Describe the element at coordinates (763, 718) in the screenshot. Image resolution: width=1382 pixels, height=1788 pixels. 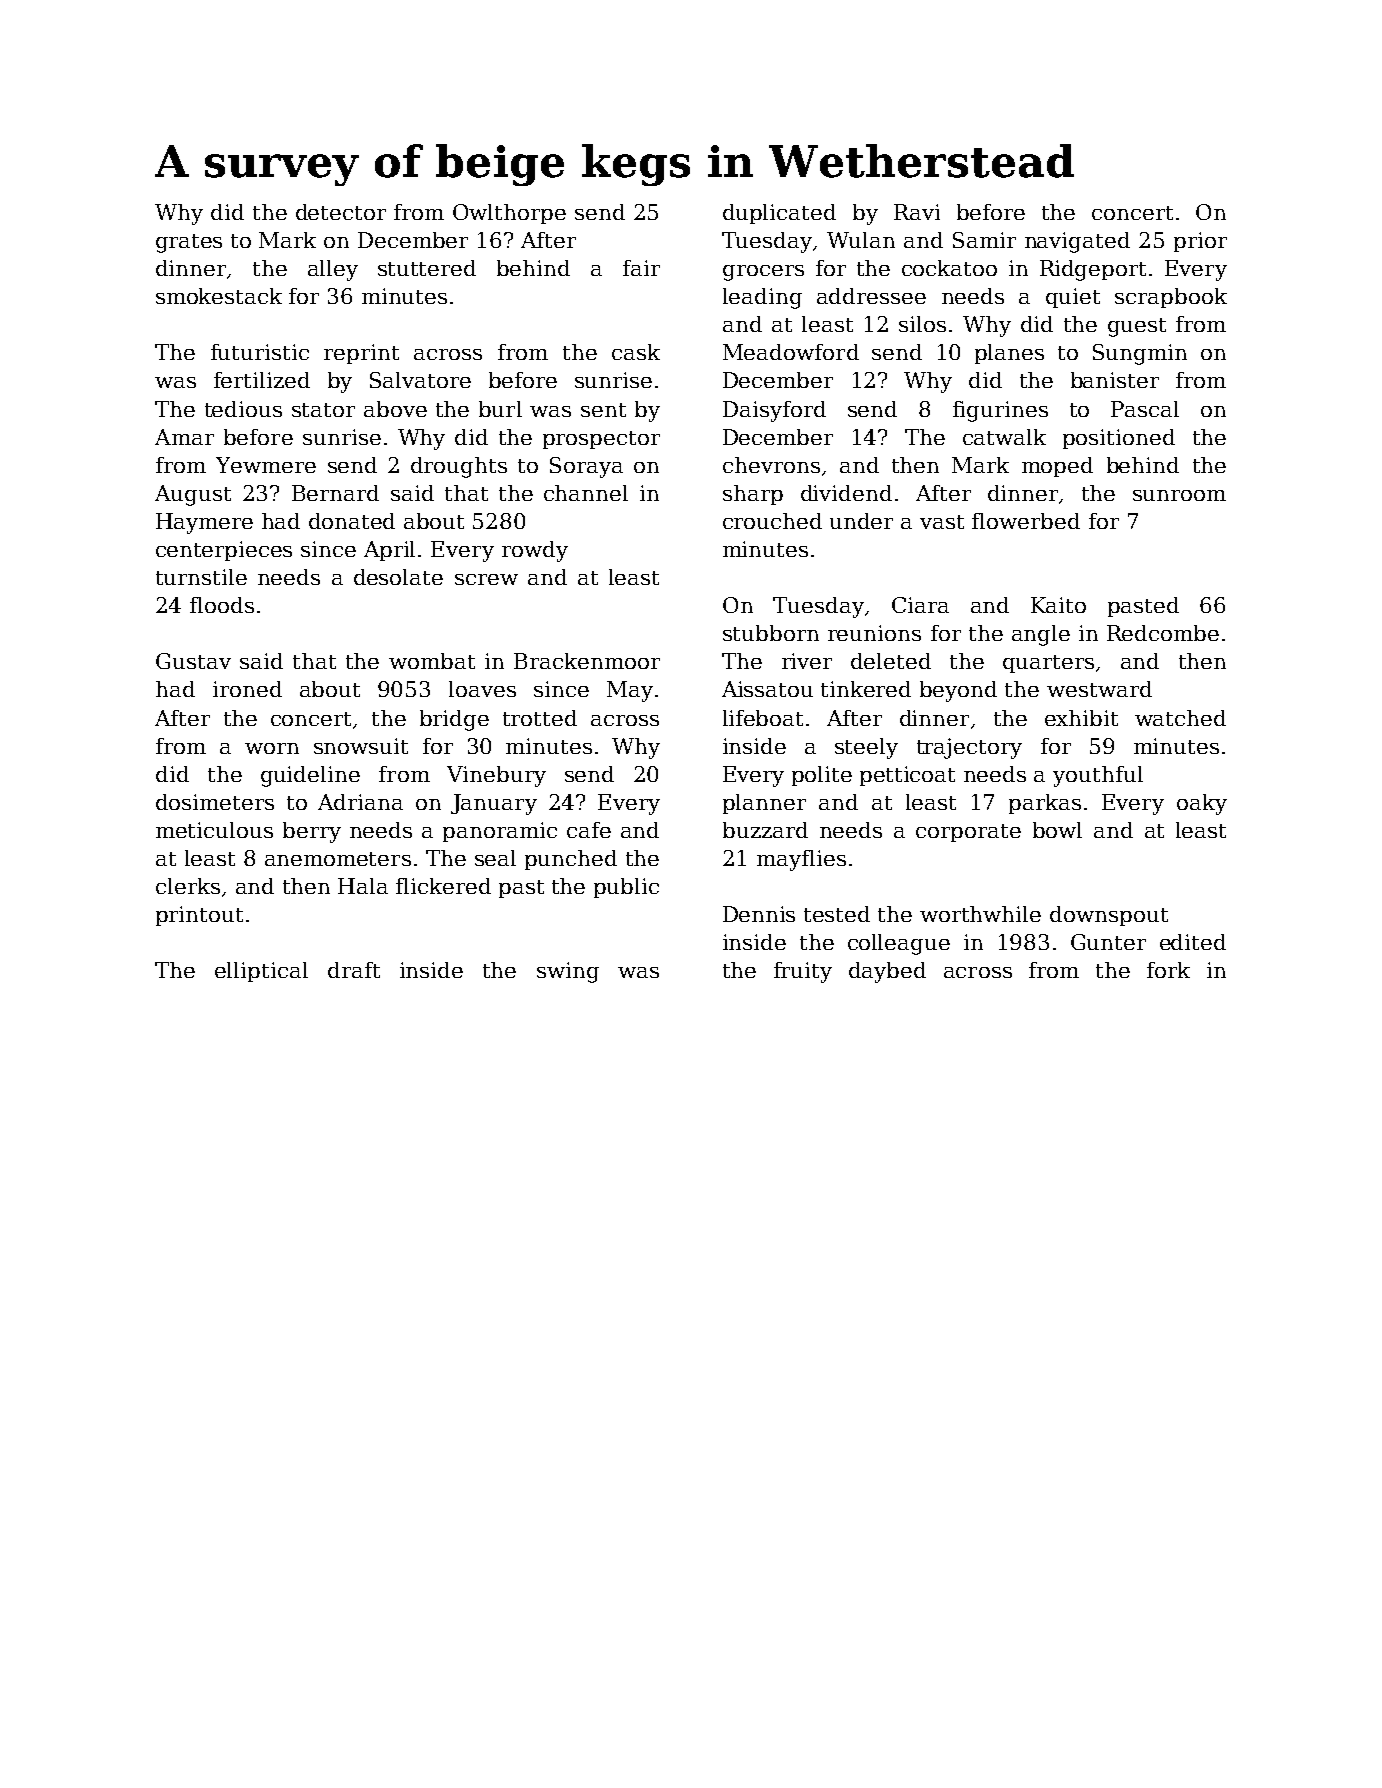
I see `lifeboat` at that location.
